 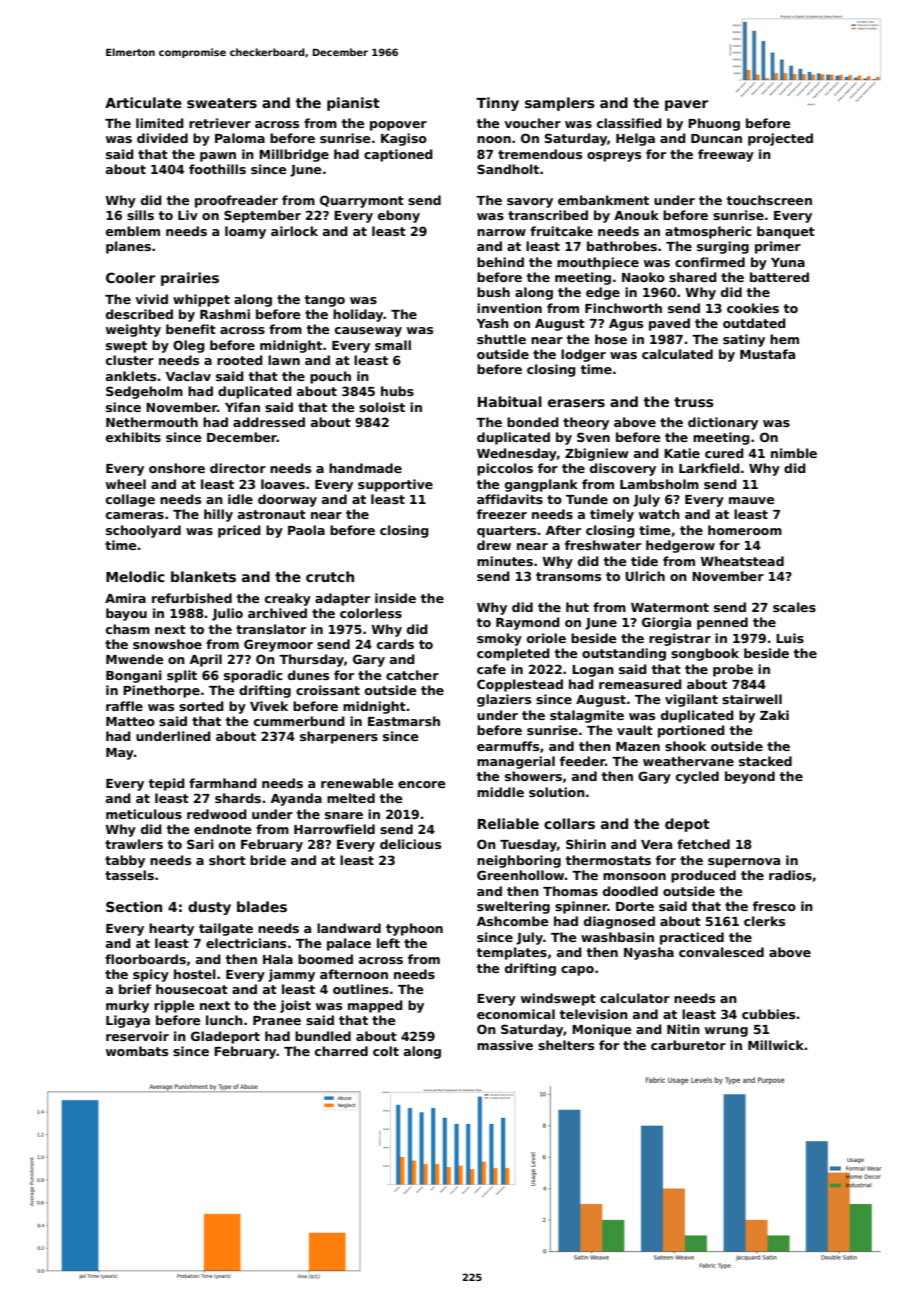 What do you see at coordinates (398, 126) in the image?
I see `popover` at bounding box center [398, 126].
